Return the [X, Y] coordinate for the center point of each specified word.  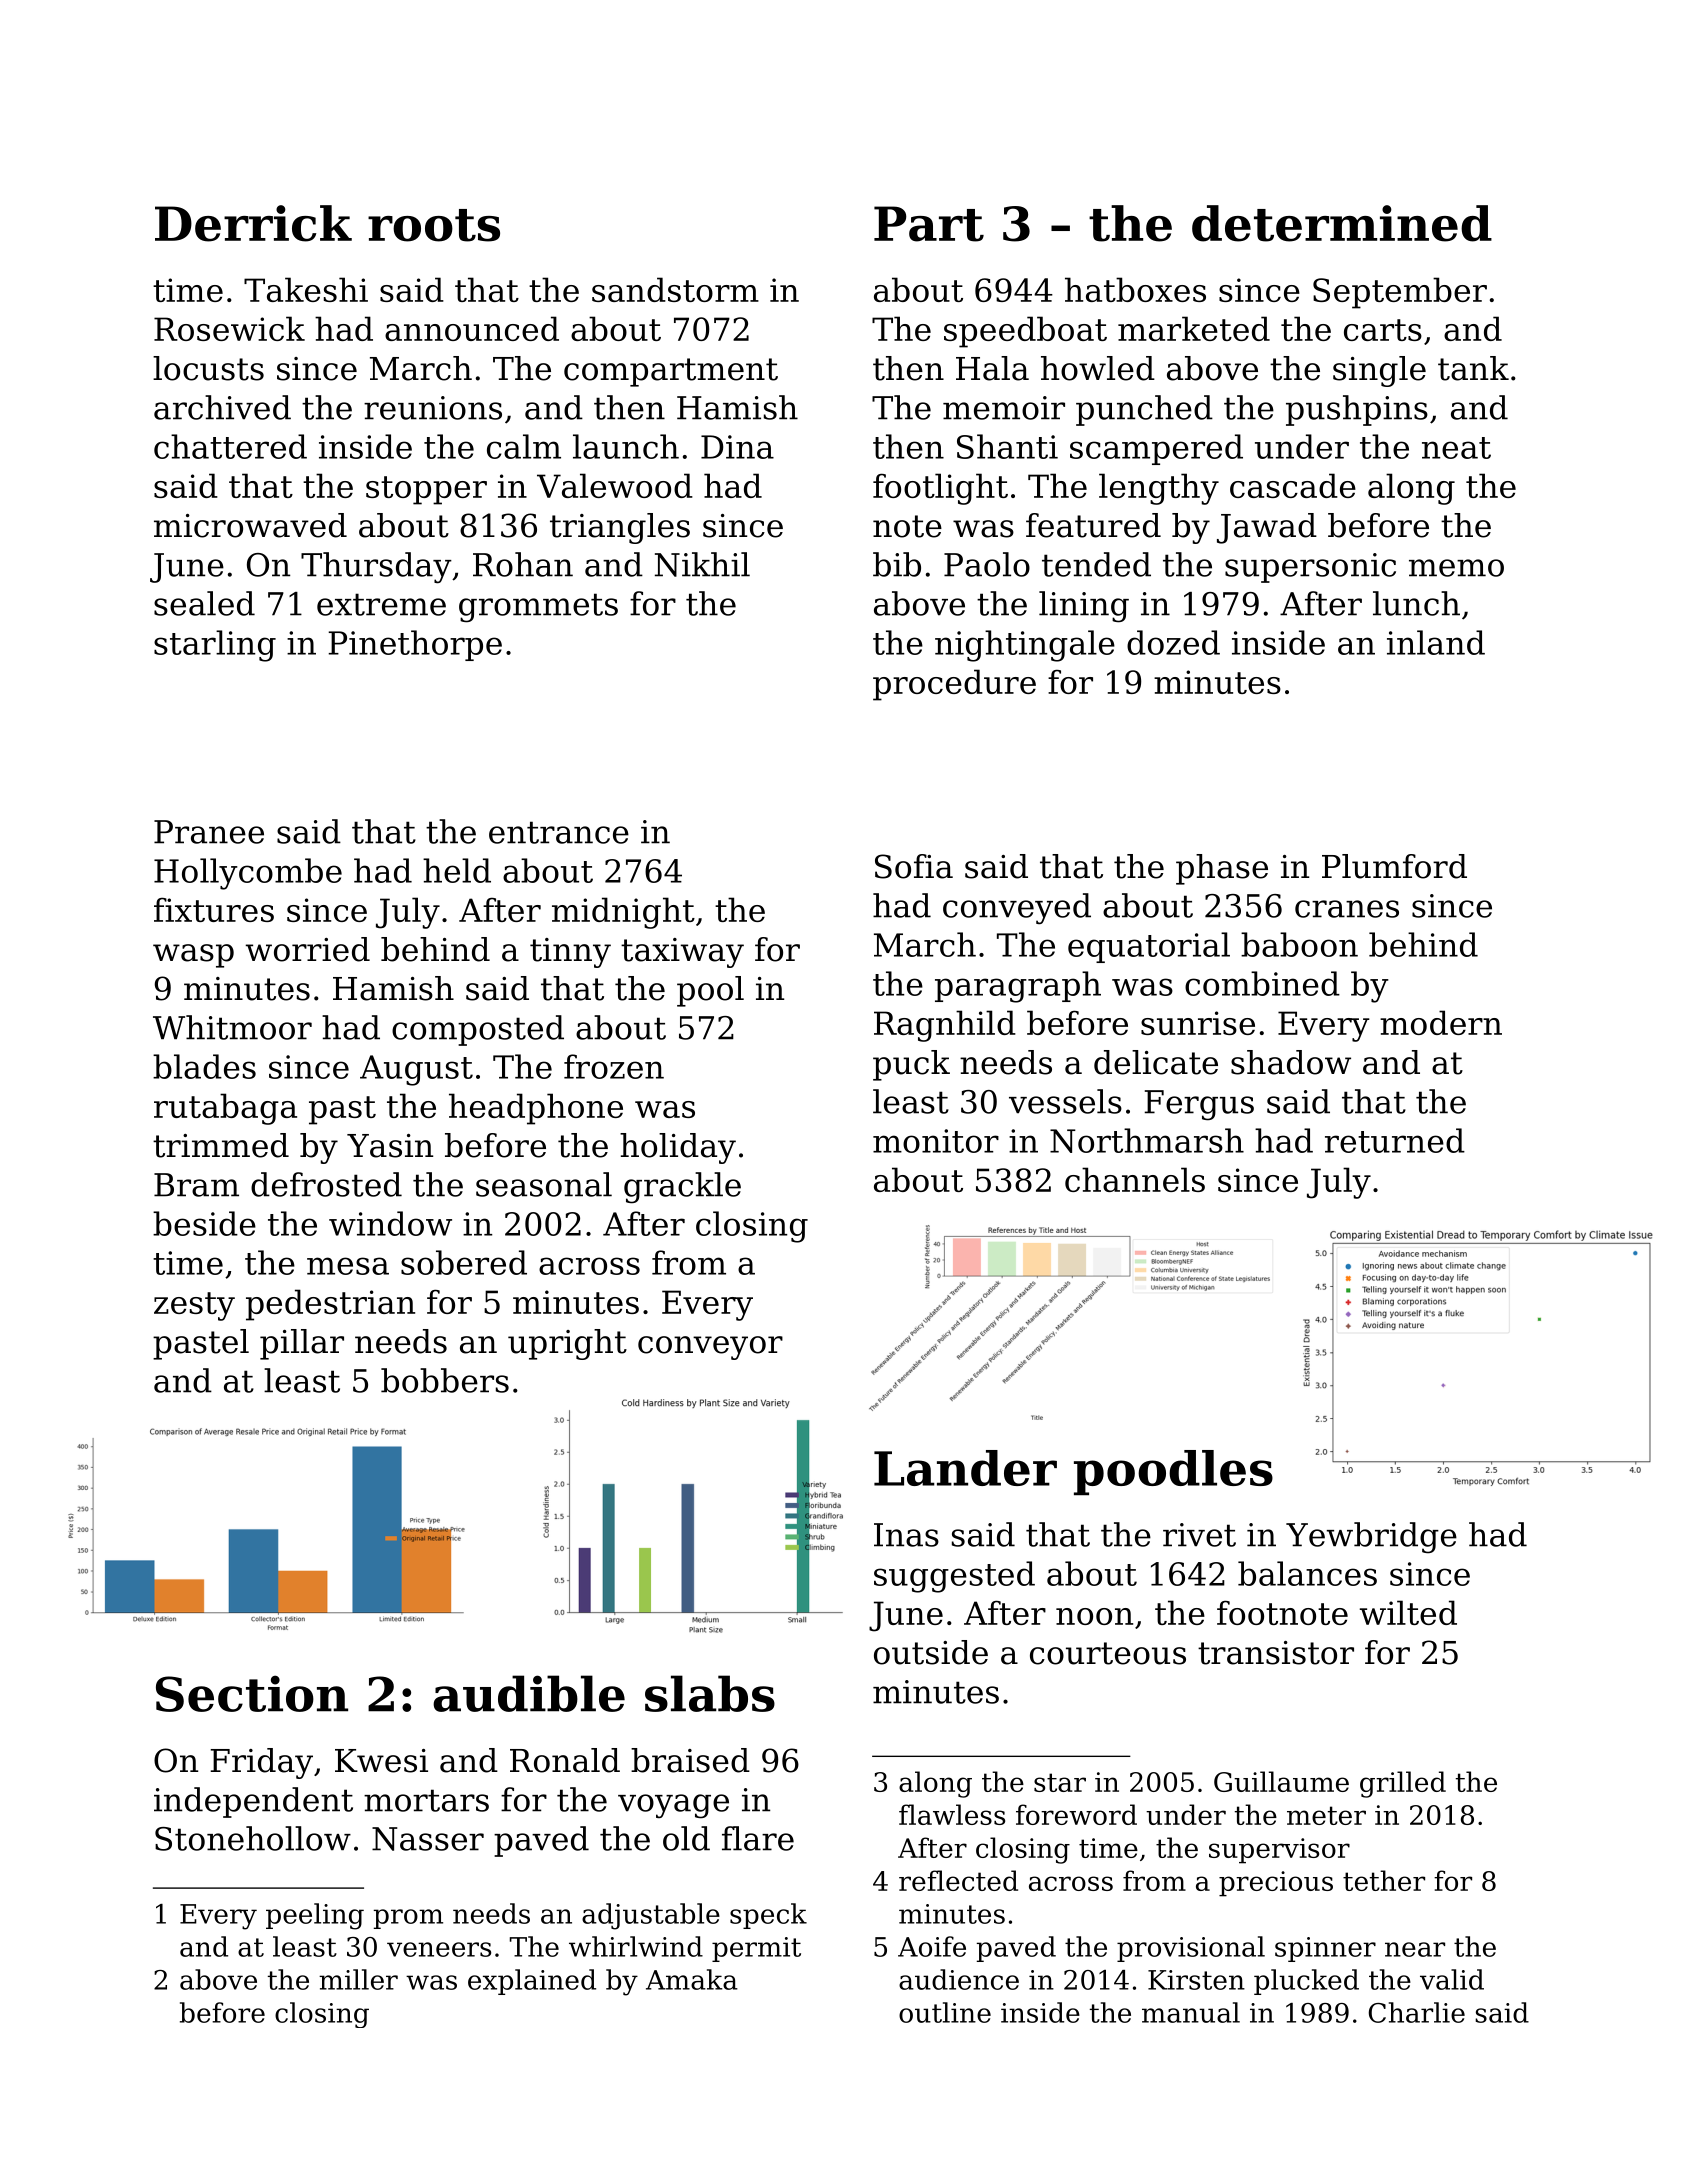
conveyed [1017, 909]
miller [358, 1979]
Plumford [1394, 866]
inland [1436, 642]
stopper [426, 490]
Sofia [914, 866]
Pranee [209, 832]
